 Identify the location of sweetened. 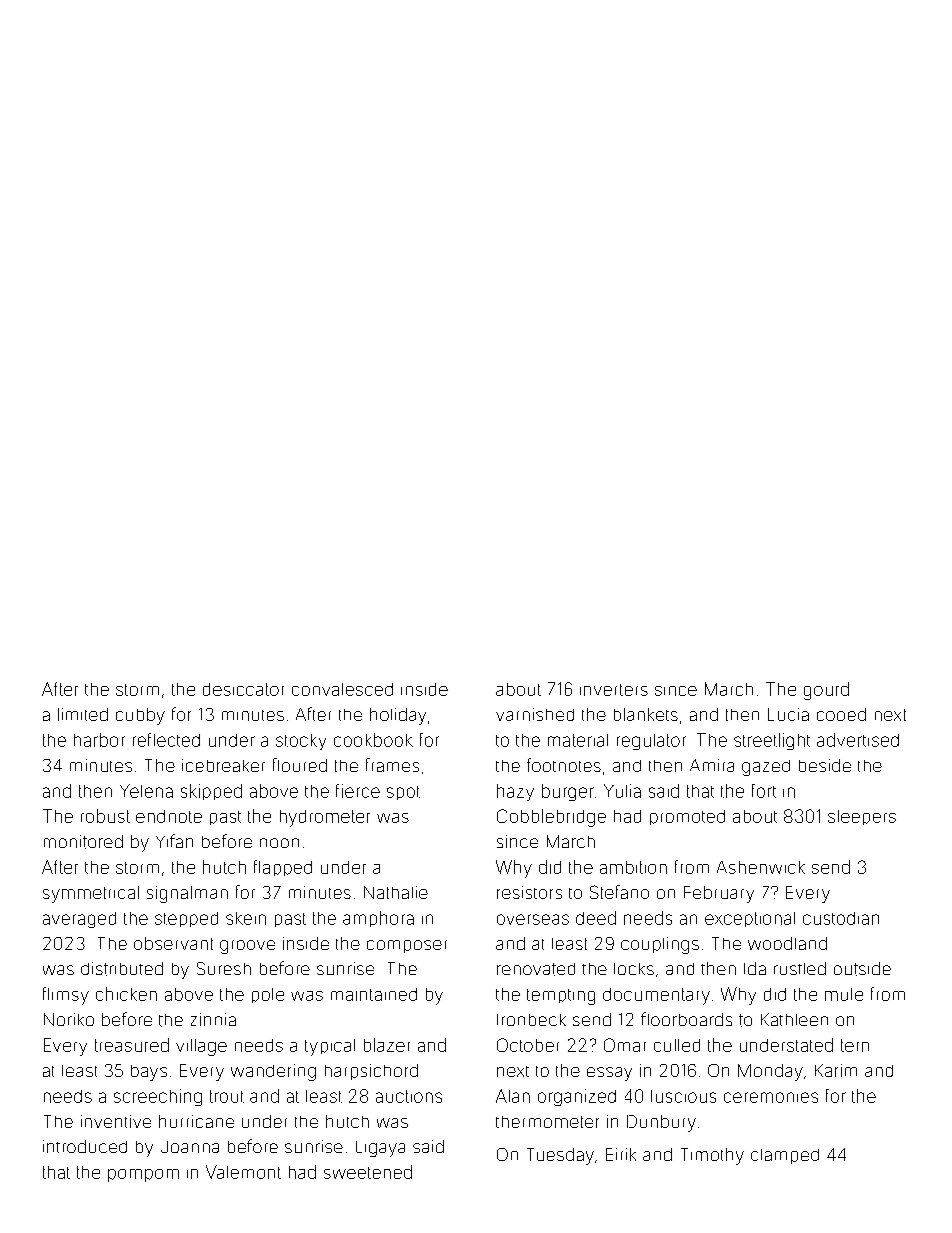
(368, 1172).
